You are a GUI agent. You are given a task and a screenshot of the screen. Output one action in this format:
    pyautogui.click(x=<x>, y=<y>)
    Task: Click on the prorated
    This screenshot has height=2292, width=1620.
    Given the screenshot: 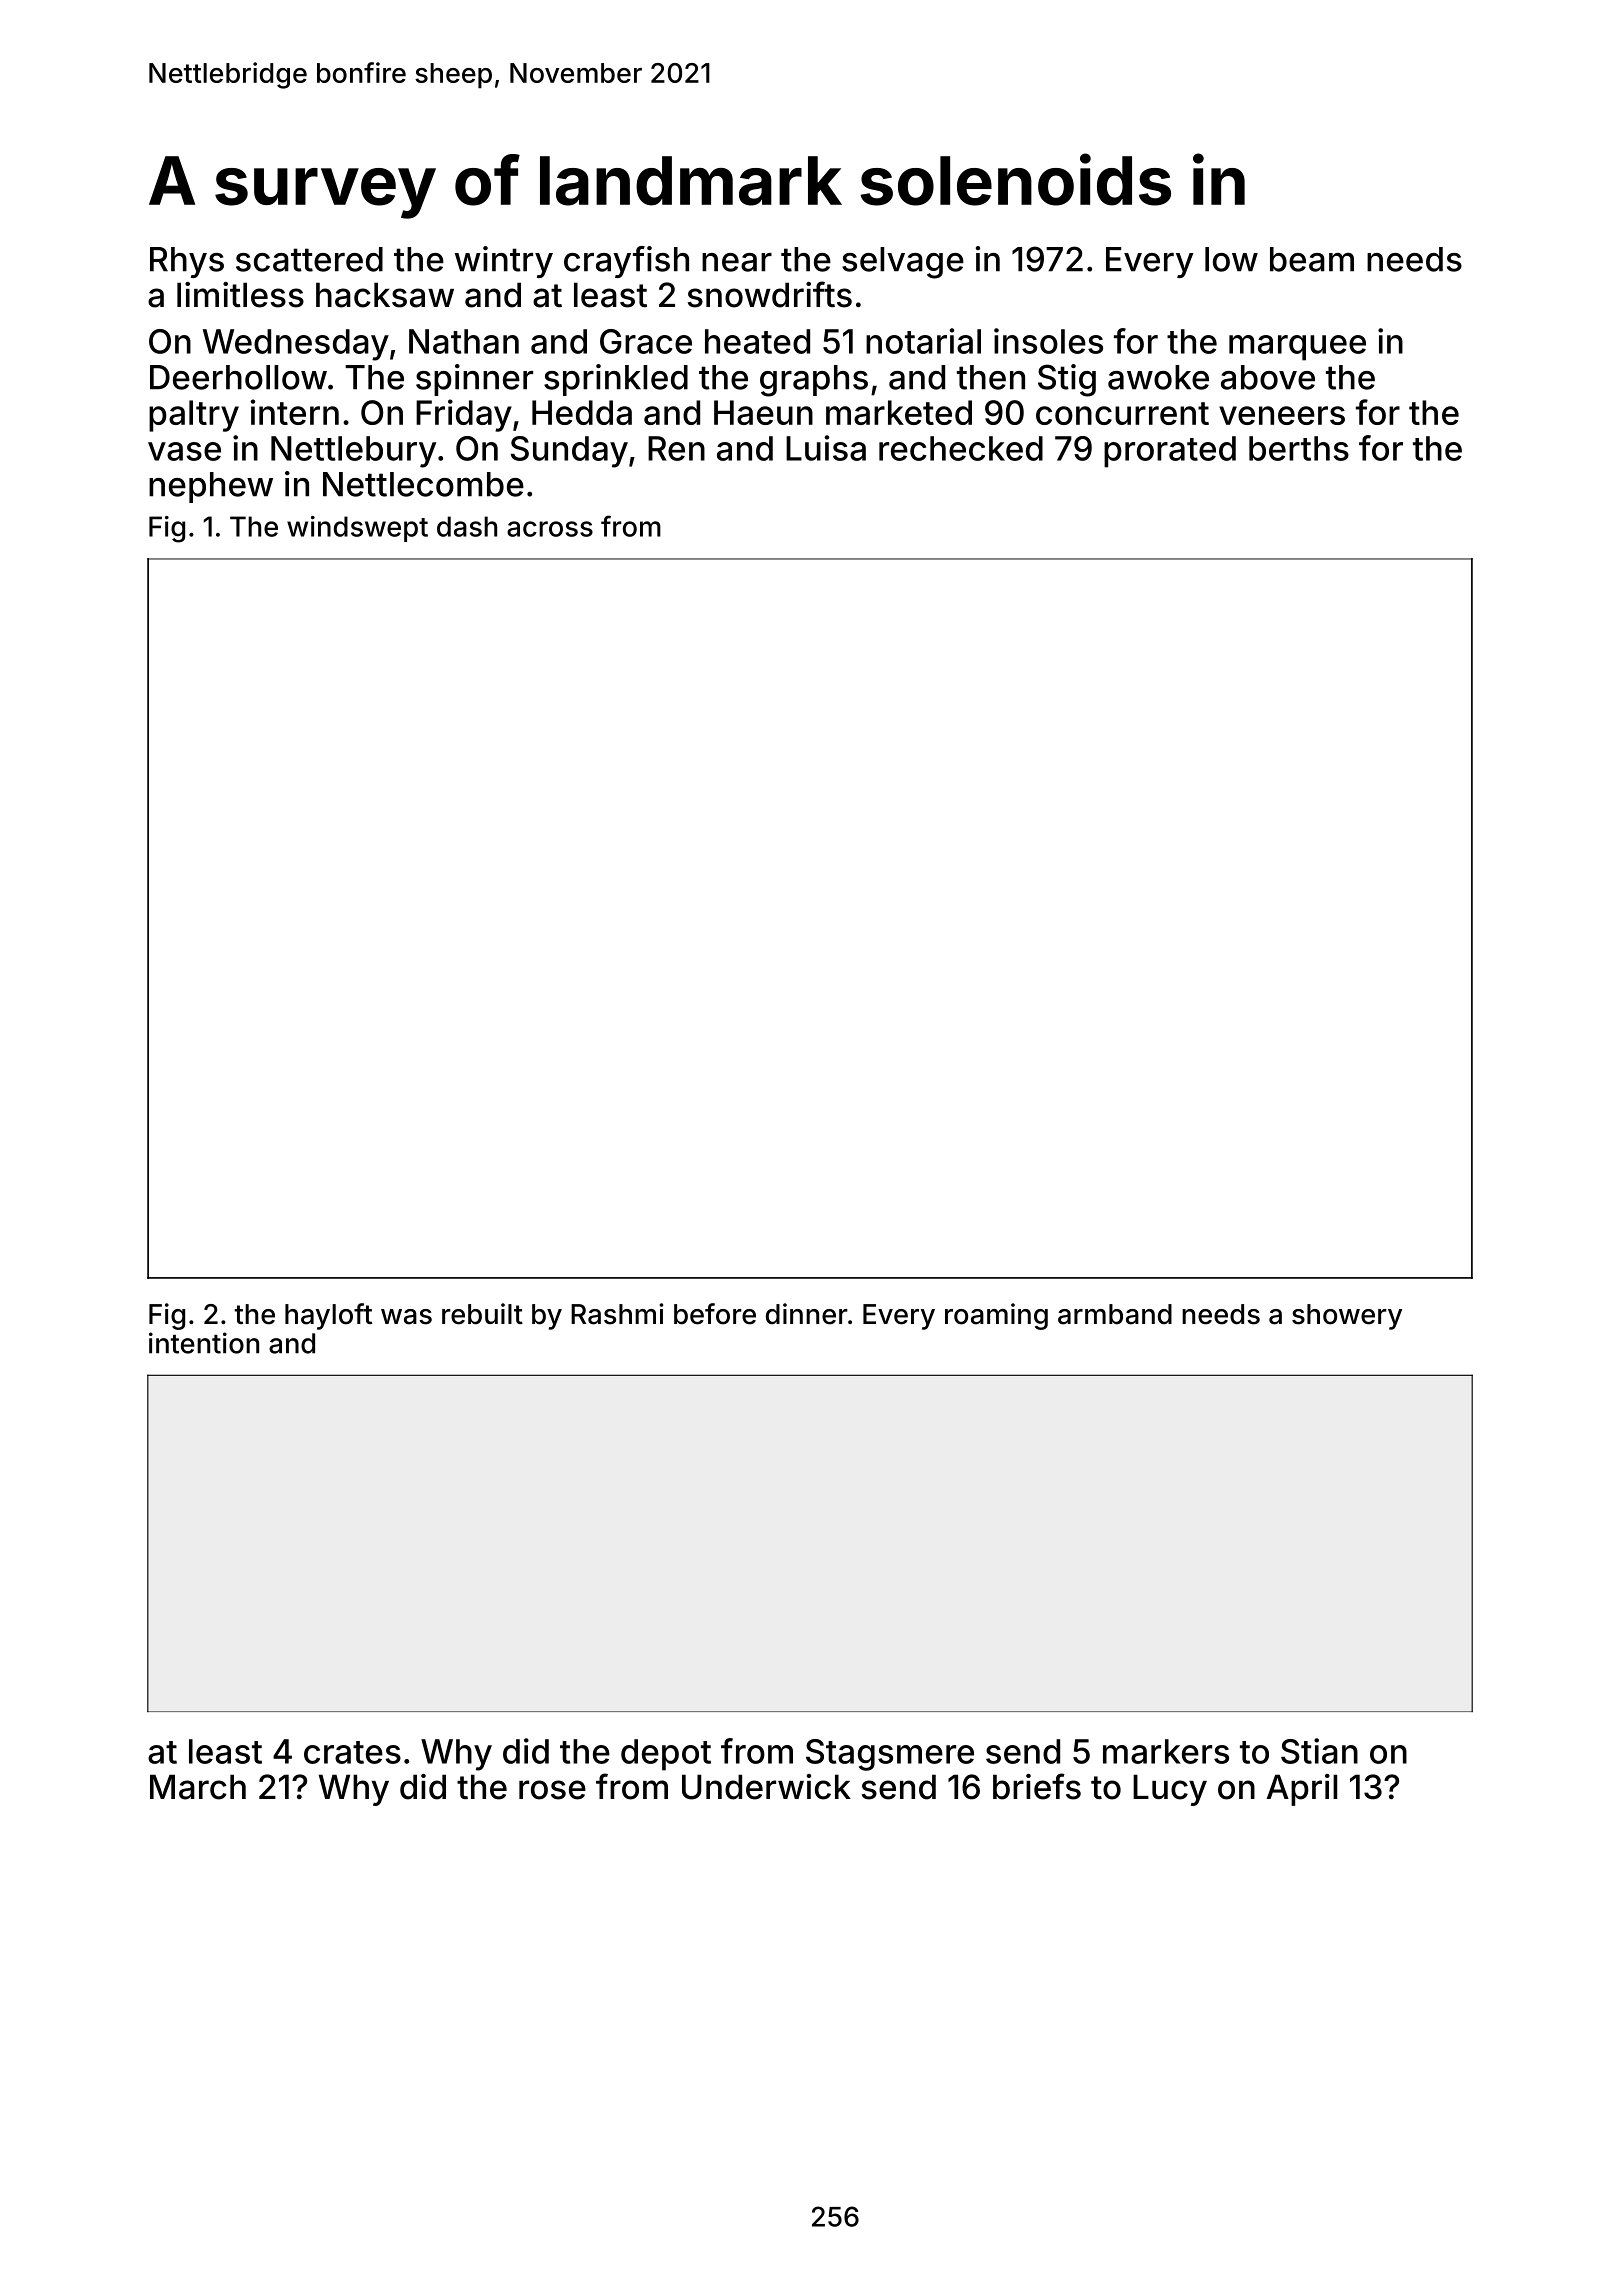 What is the action you would take?
    pyautogui.click(x=1170, y=452)
